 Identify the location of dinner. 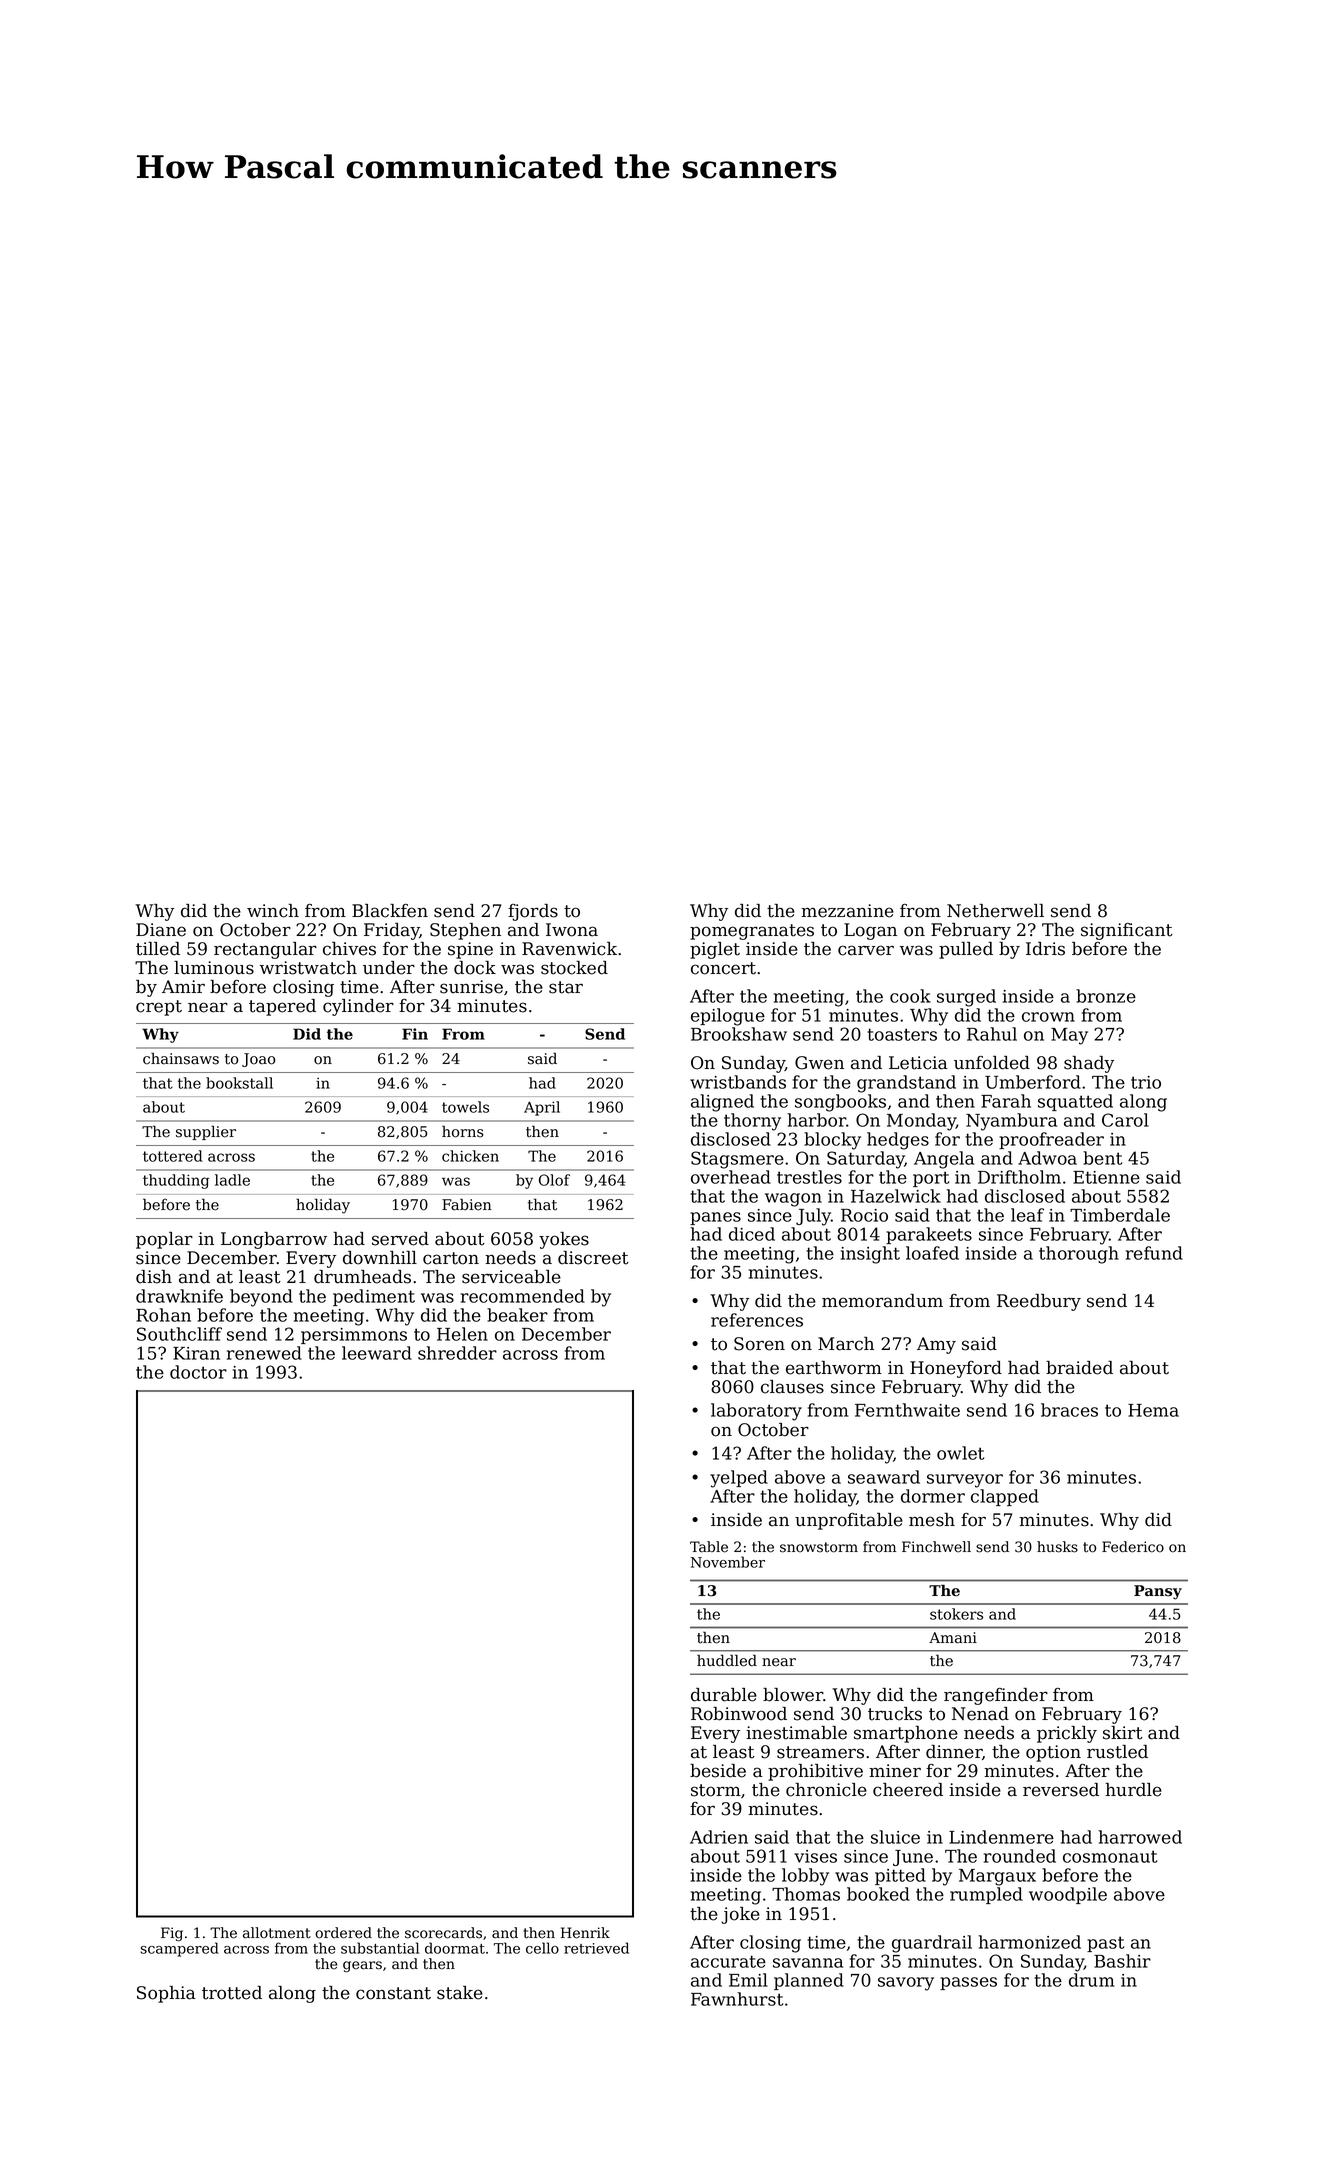
(954, 1752).
